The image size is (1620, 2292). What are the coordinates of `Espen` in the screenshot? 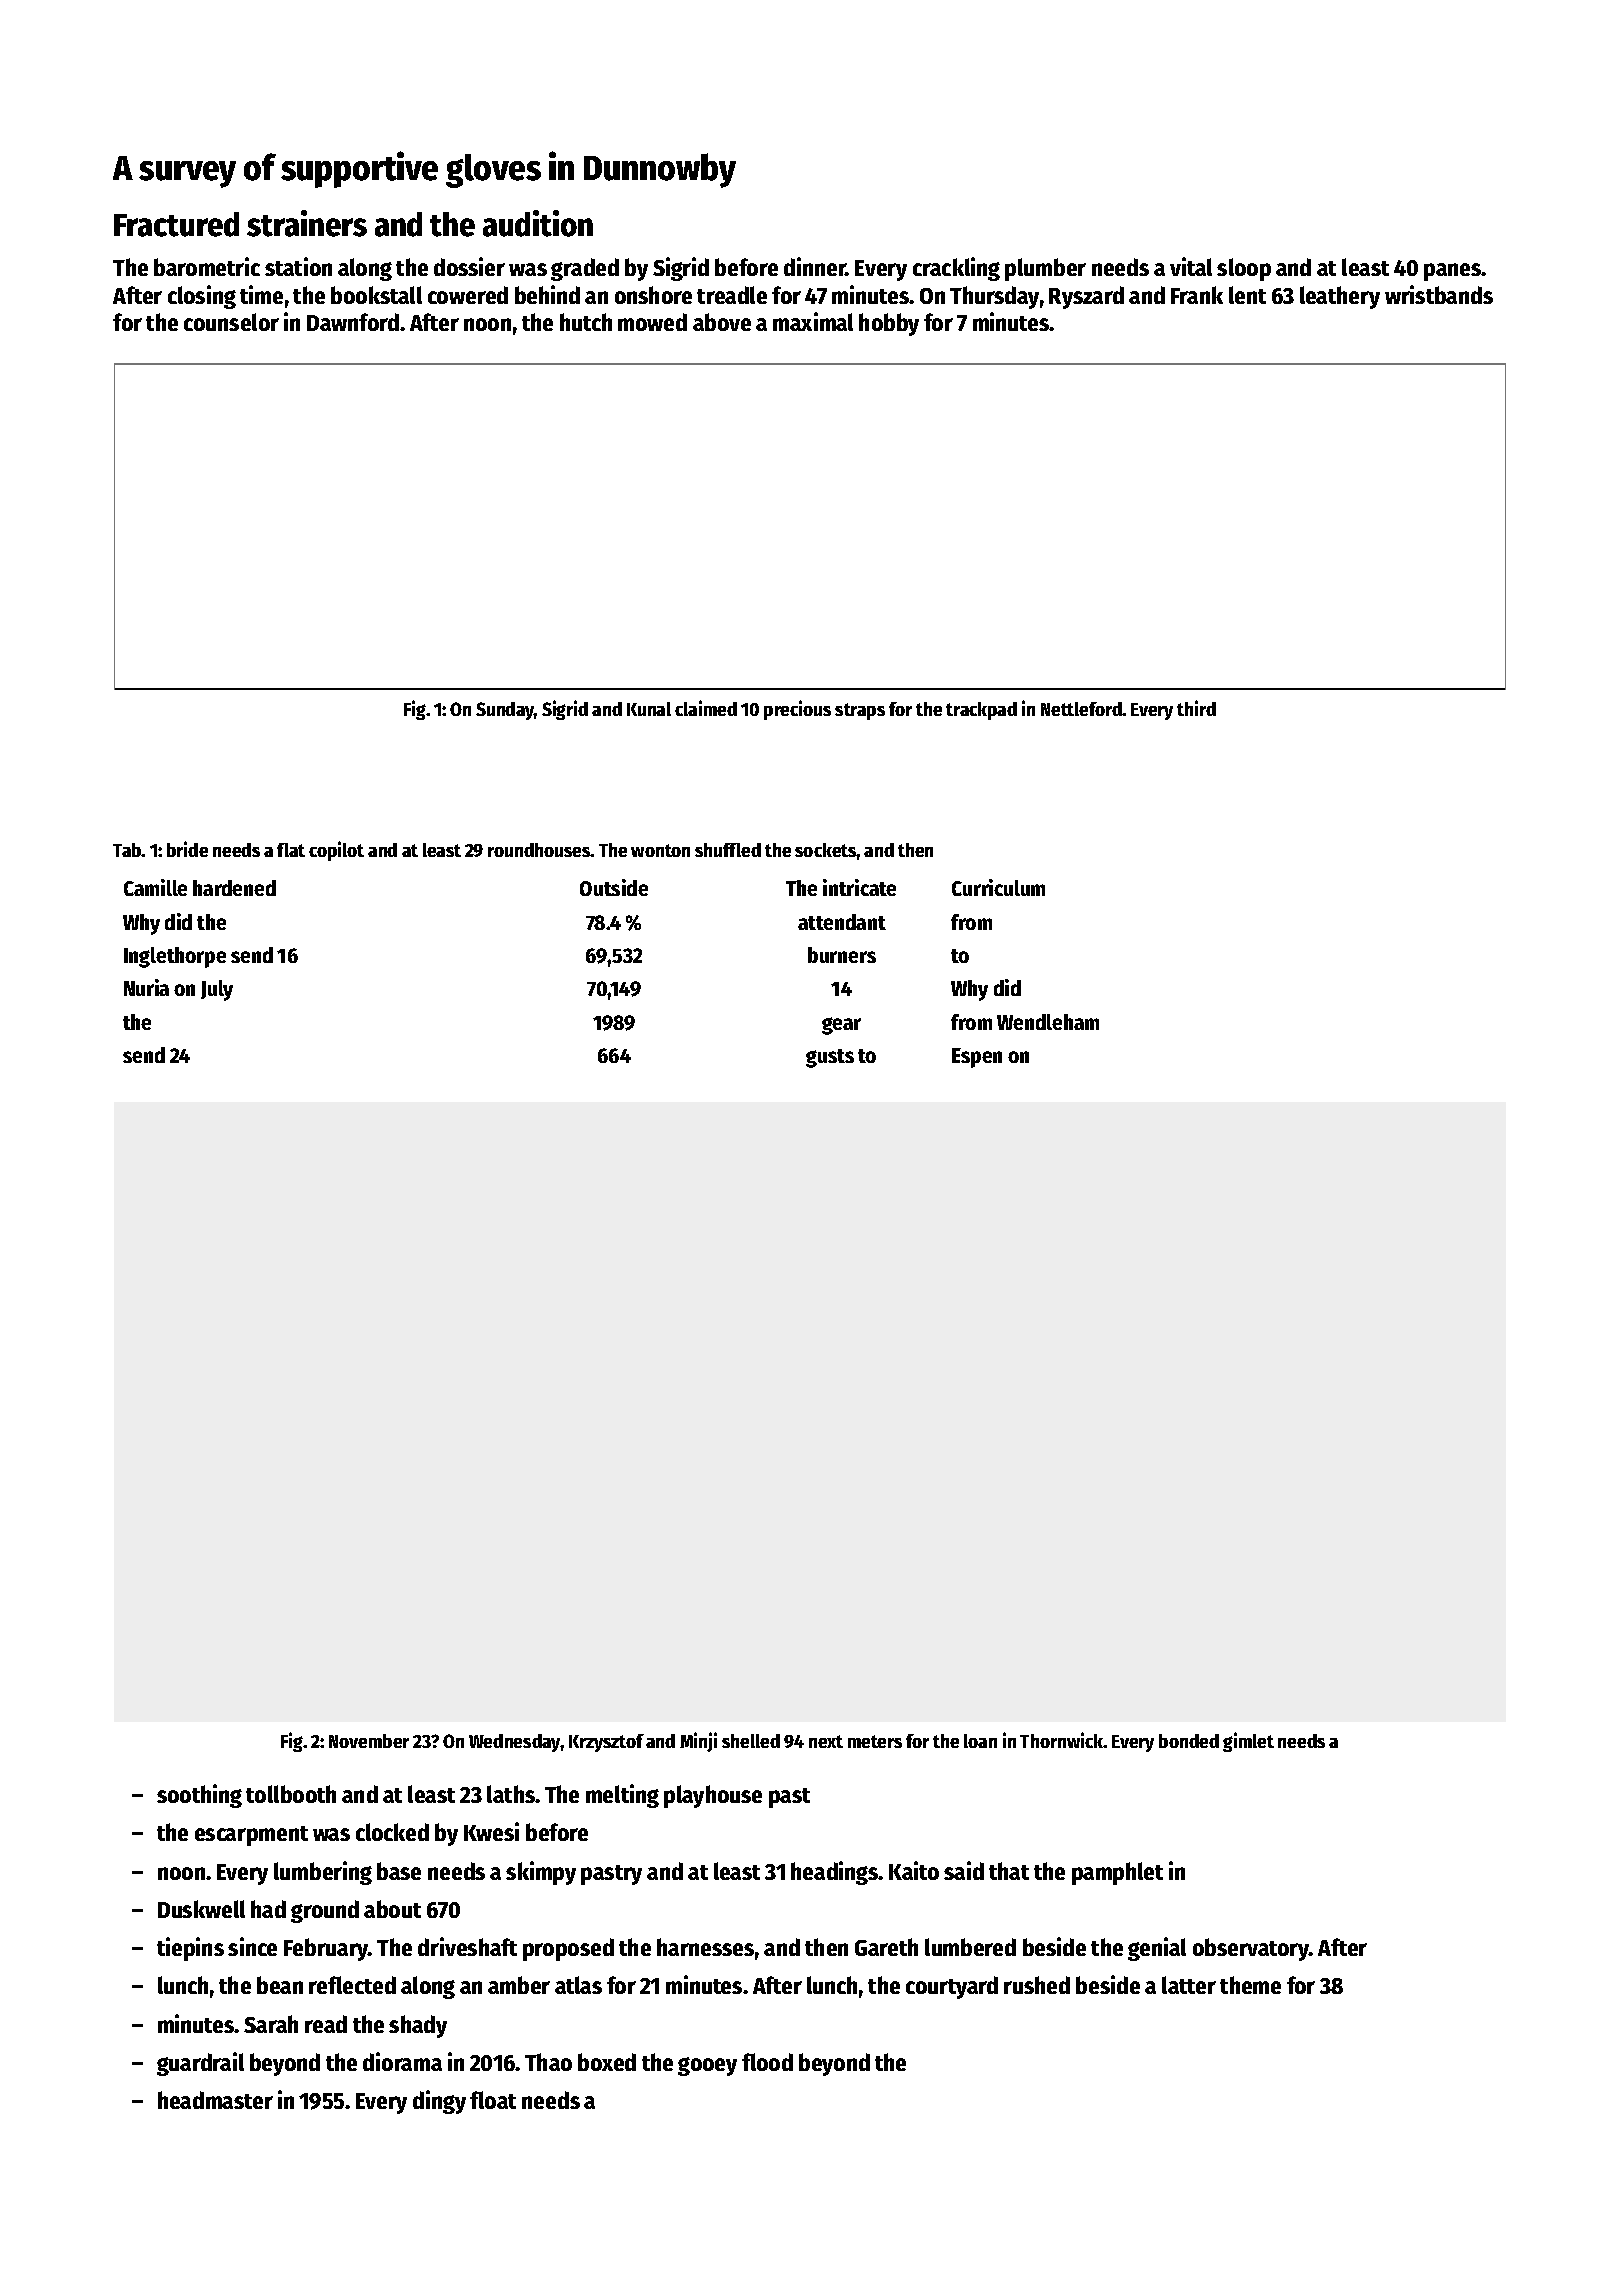 It's located at (977, 1058).
